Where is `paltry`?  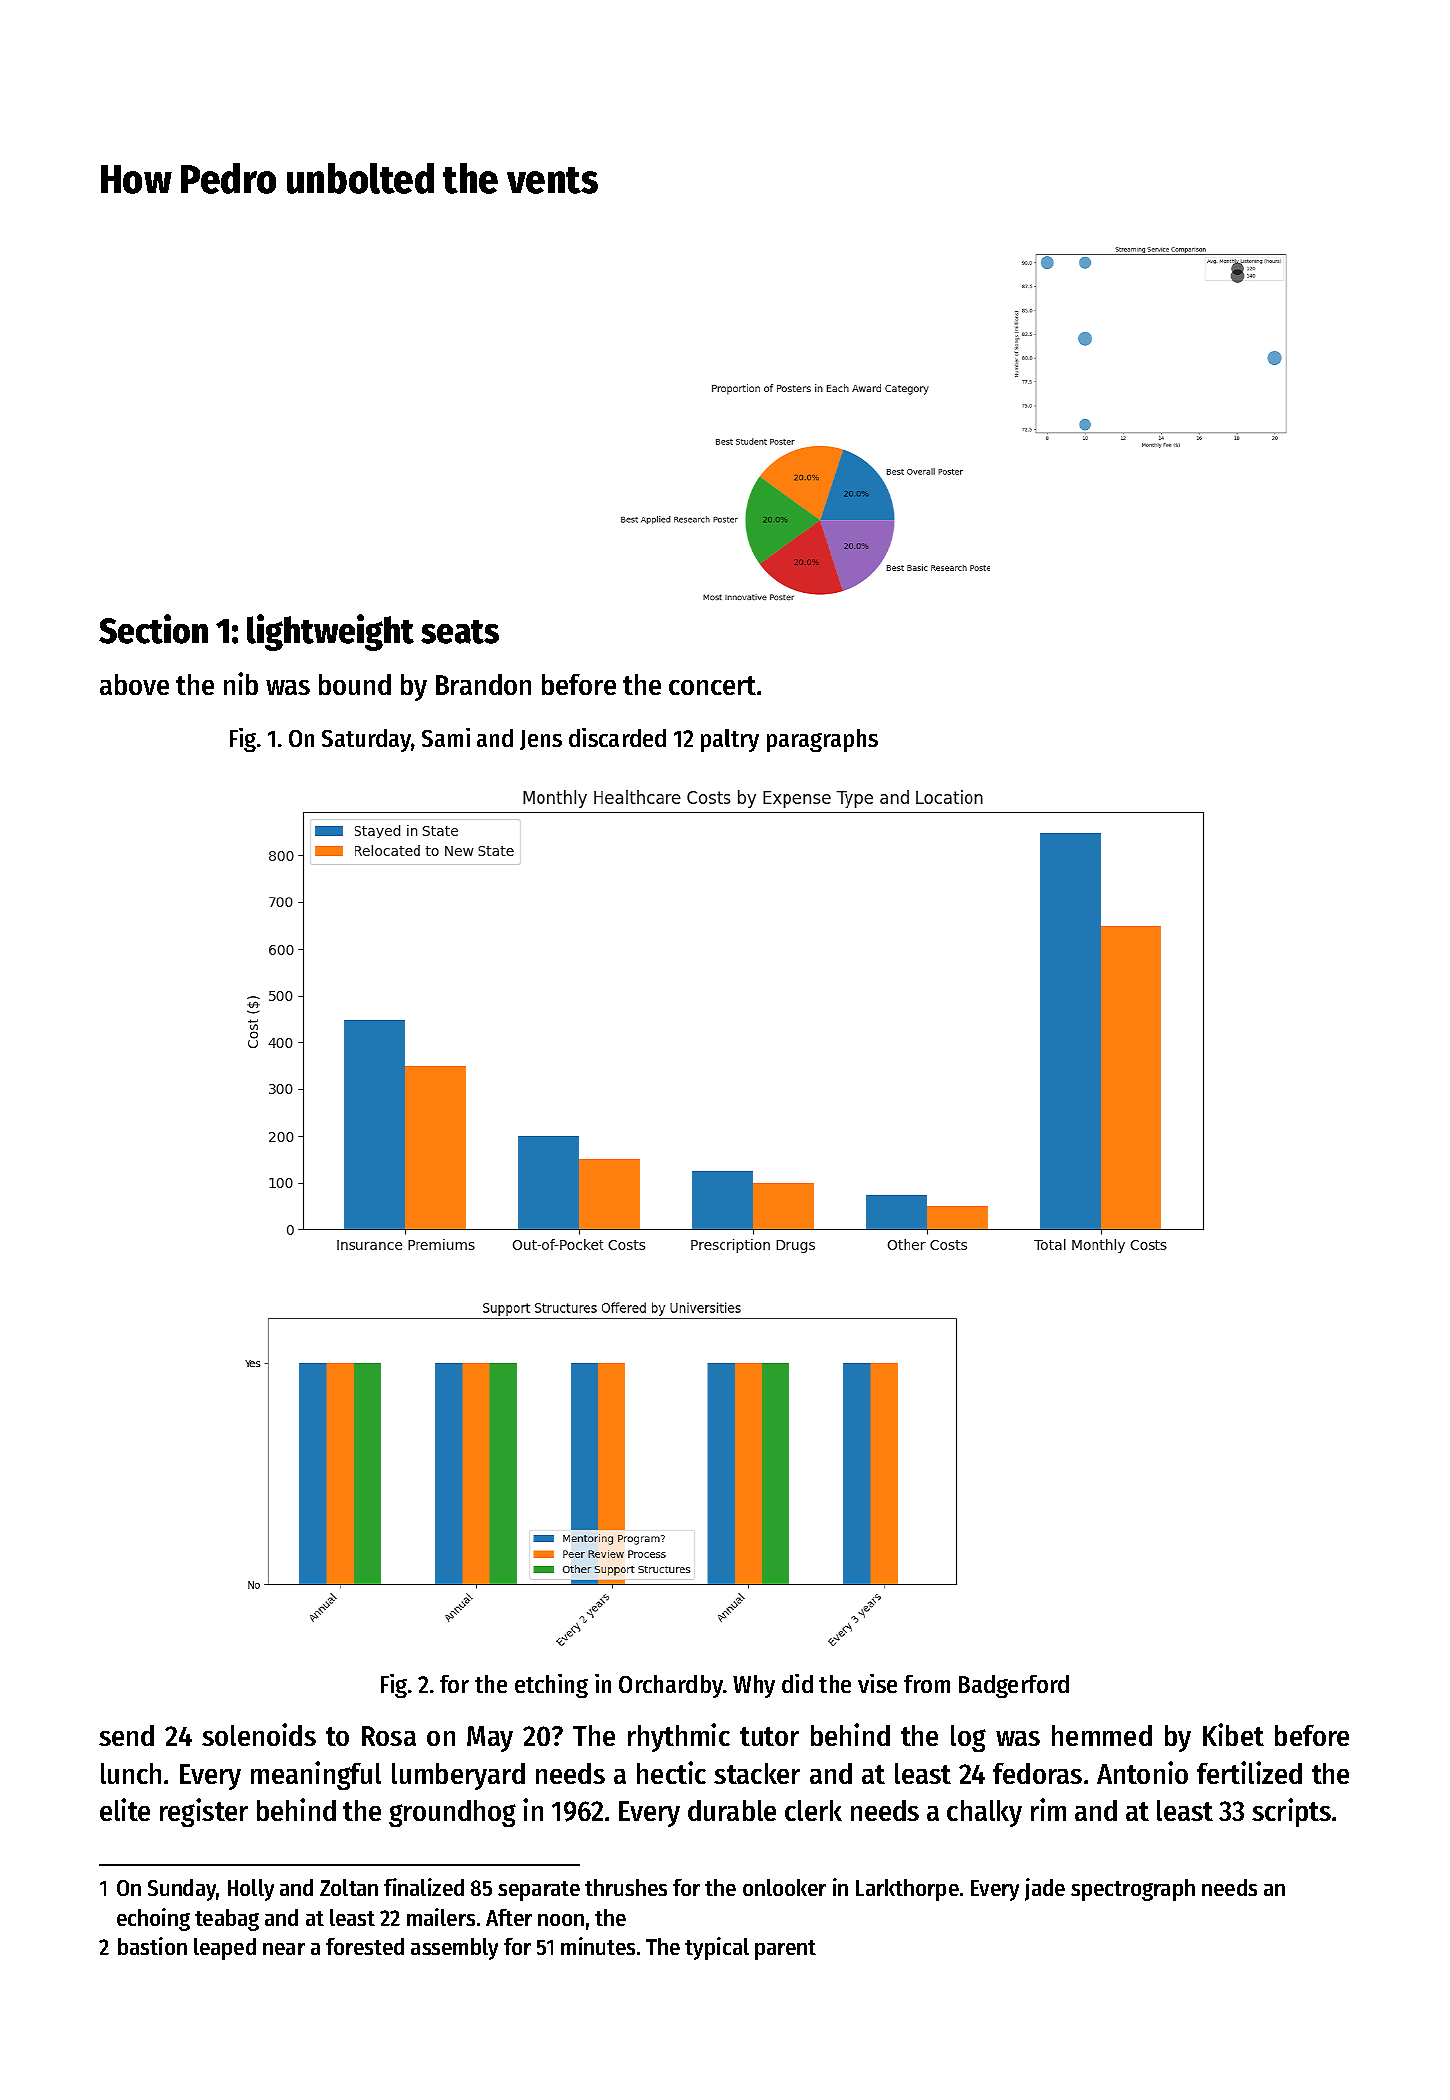
paltry is located at coordinates (730, 740).
